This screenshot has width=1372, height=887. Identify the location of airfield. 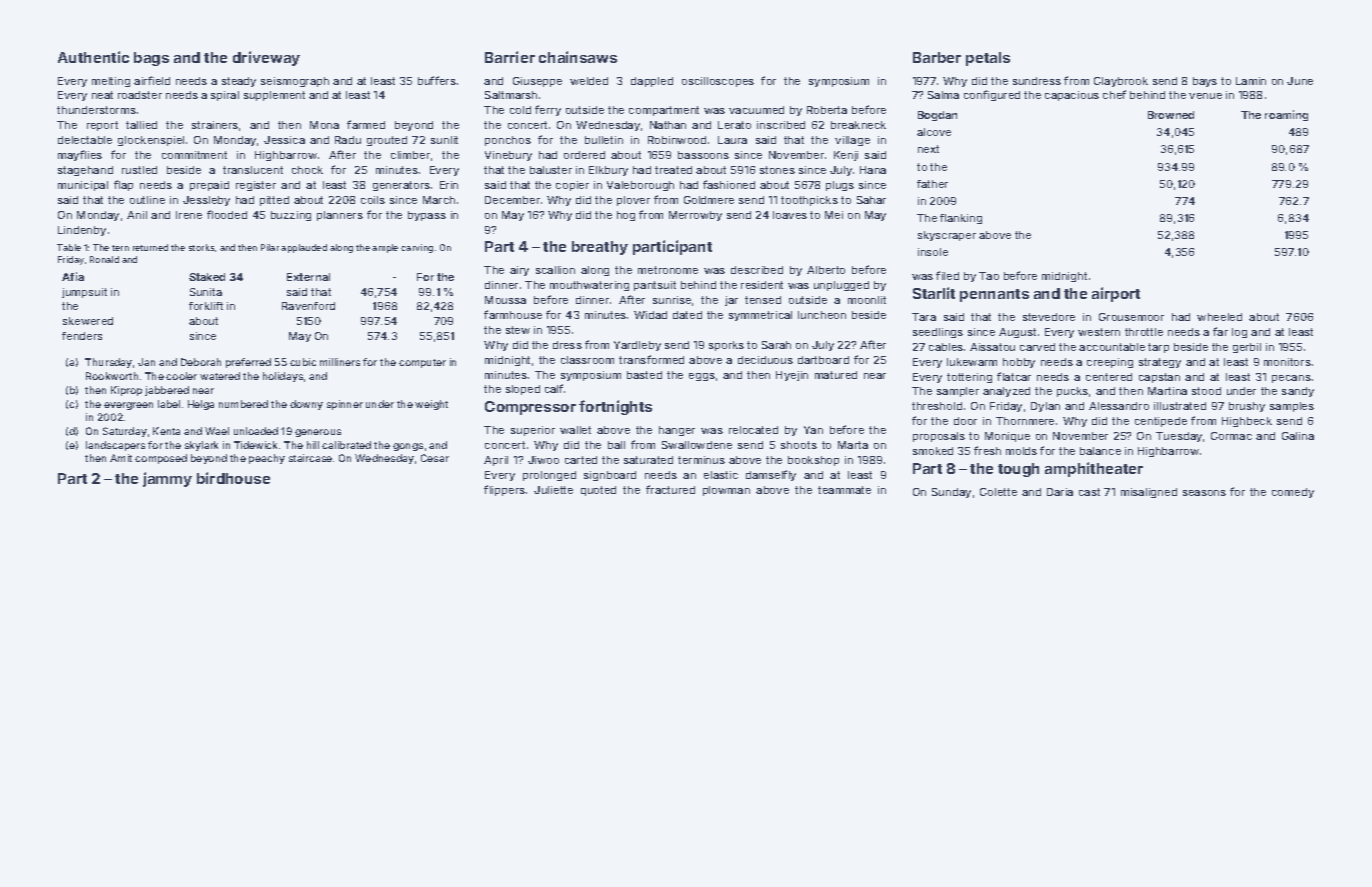
(152, 80).
